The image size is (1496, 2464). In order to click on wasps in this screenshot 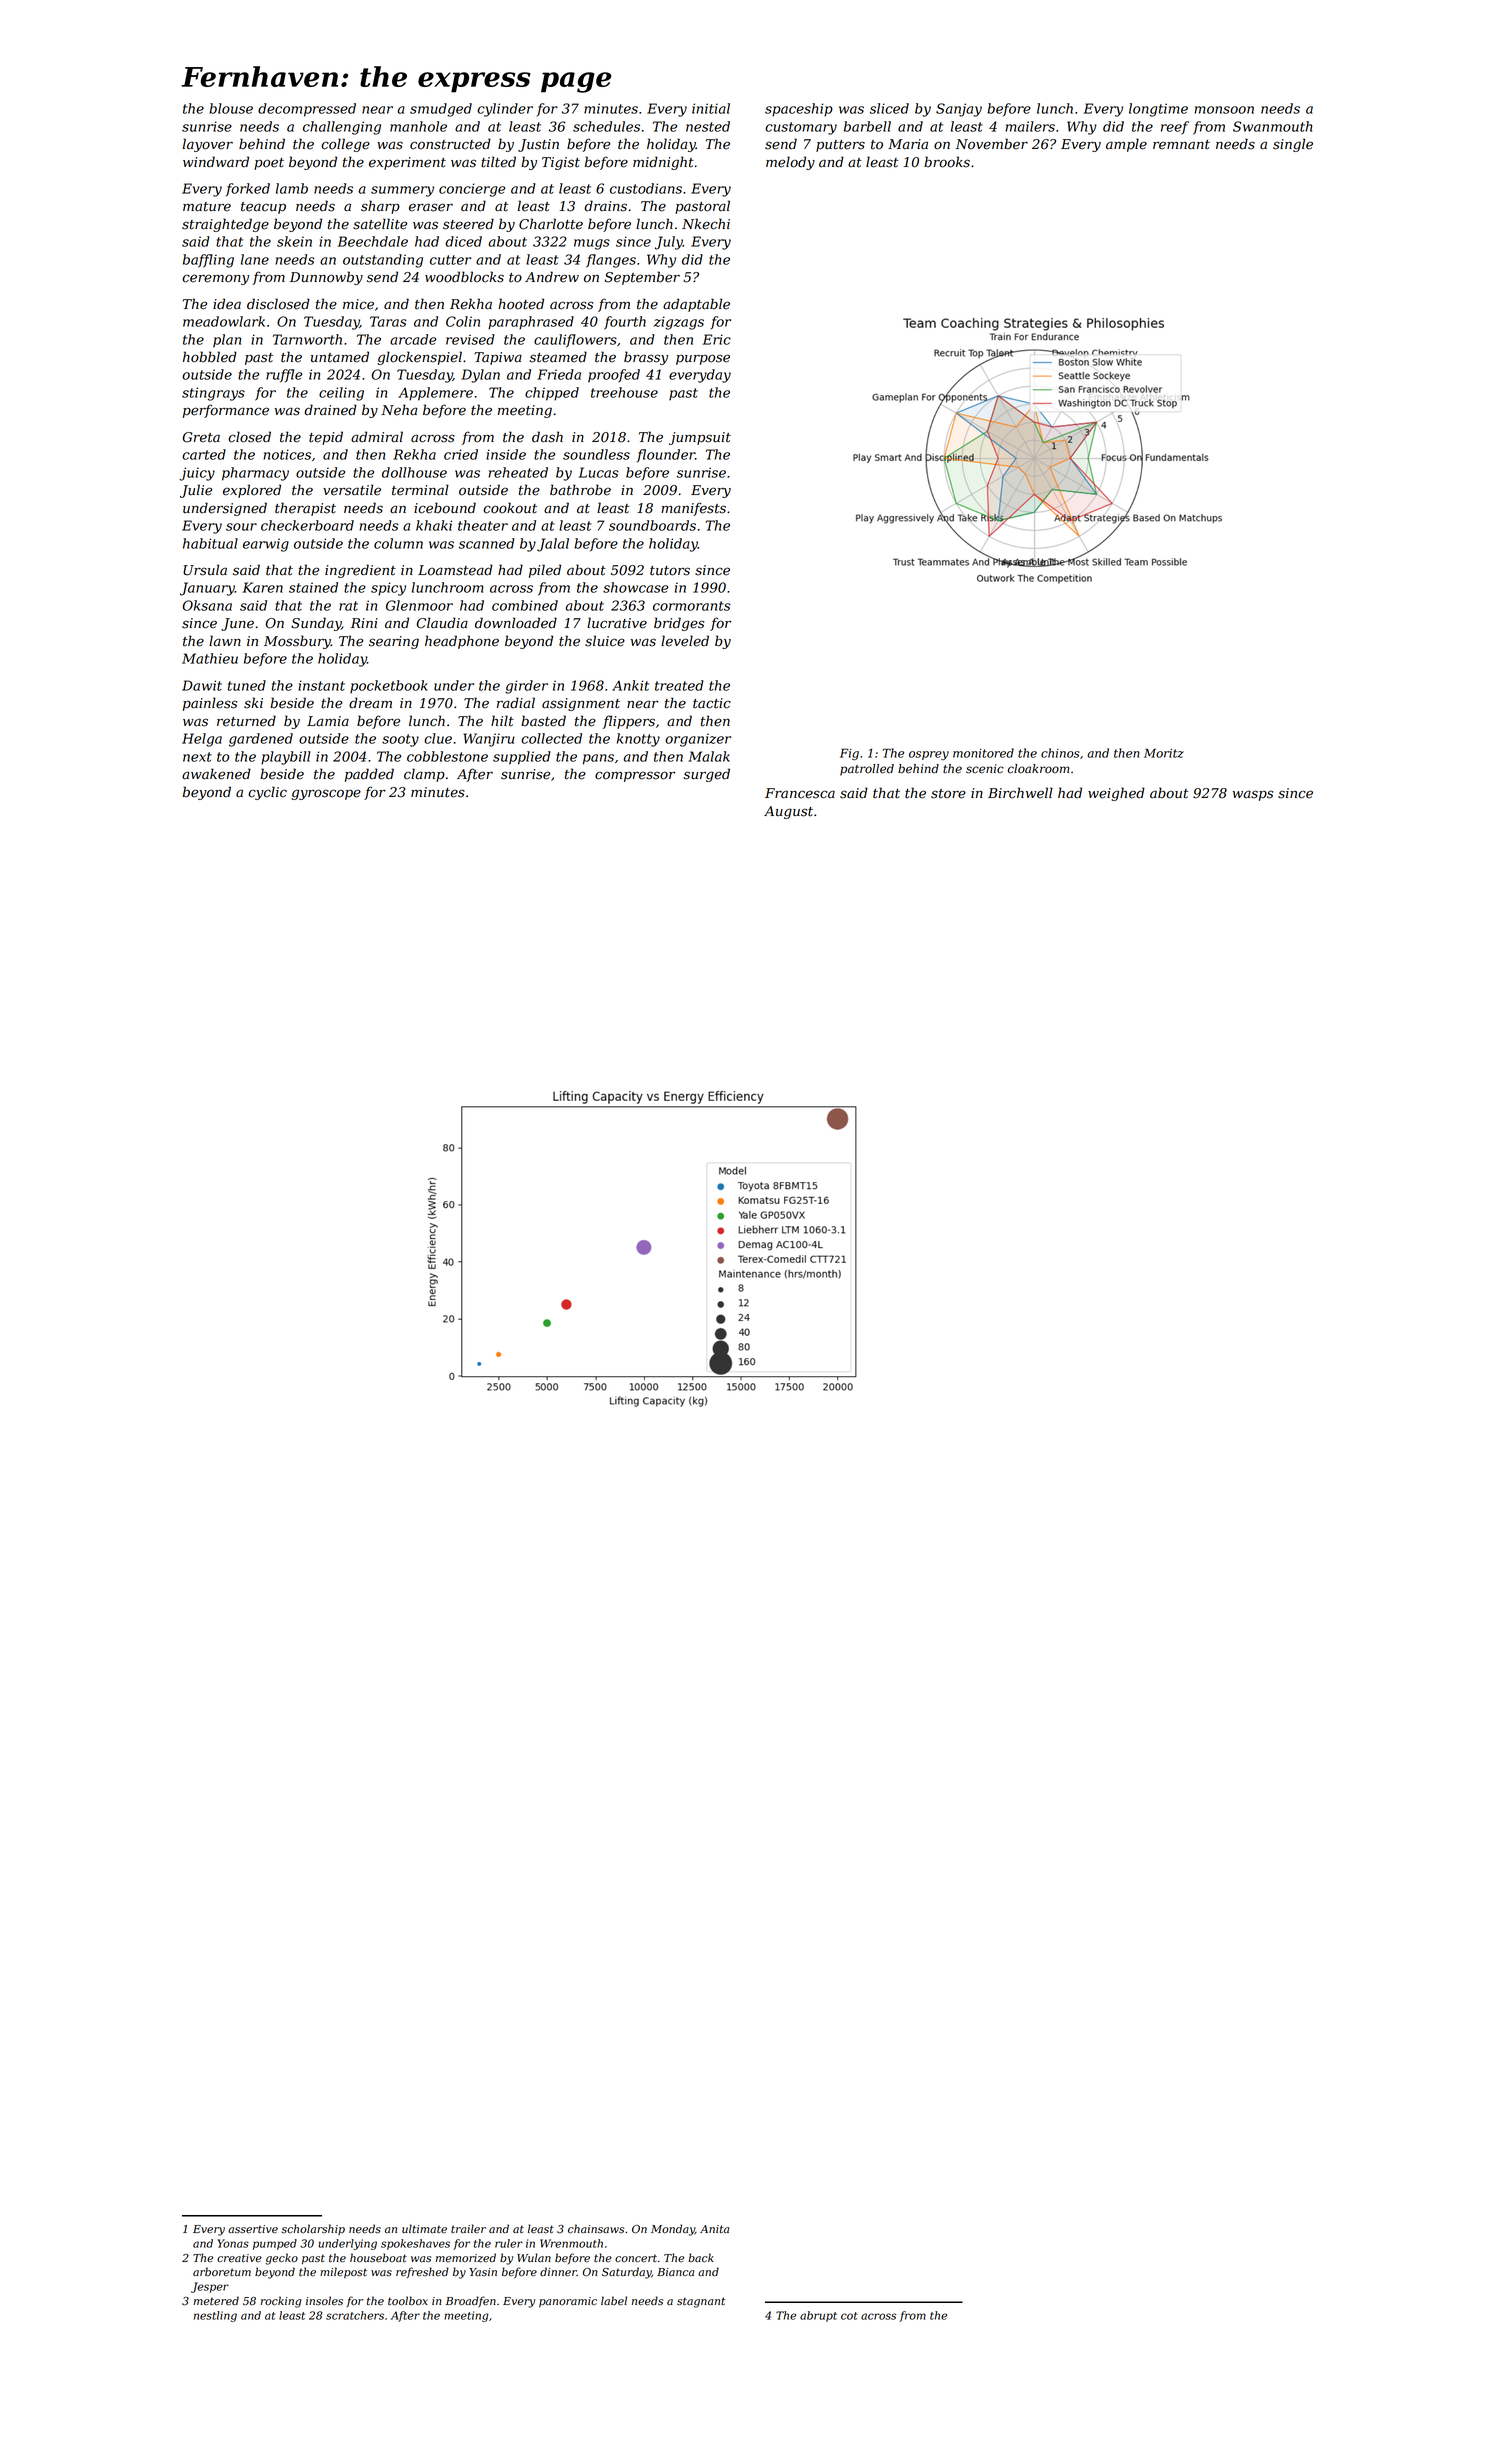, I will do `click(1253, 795)`.
